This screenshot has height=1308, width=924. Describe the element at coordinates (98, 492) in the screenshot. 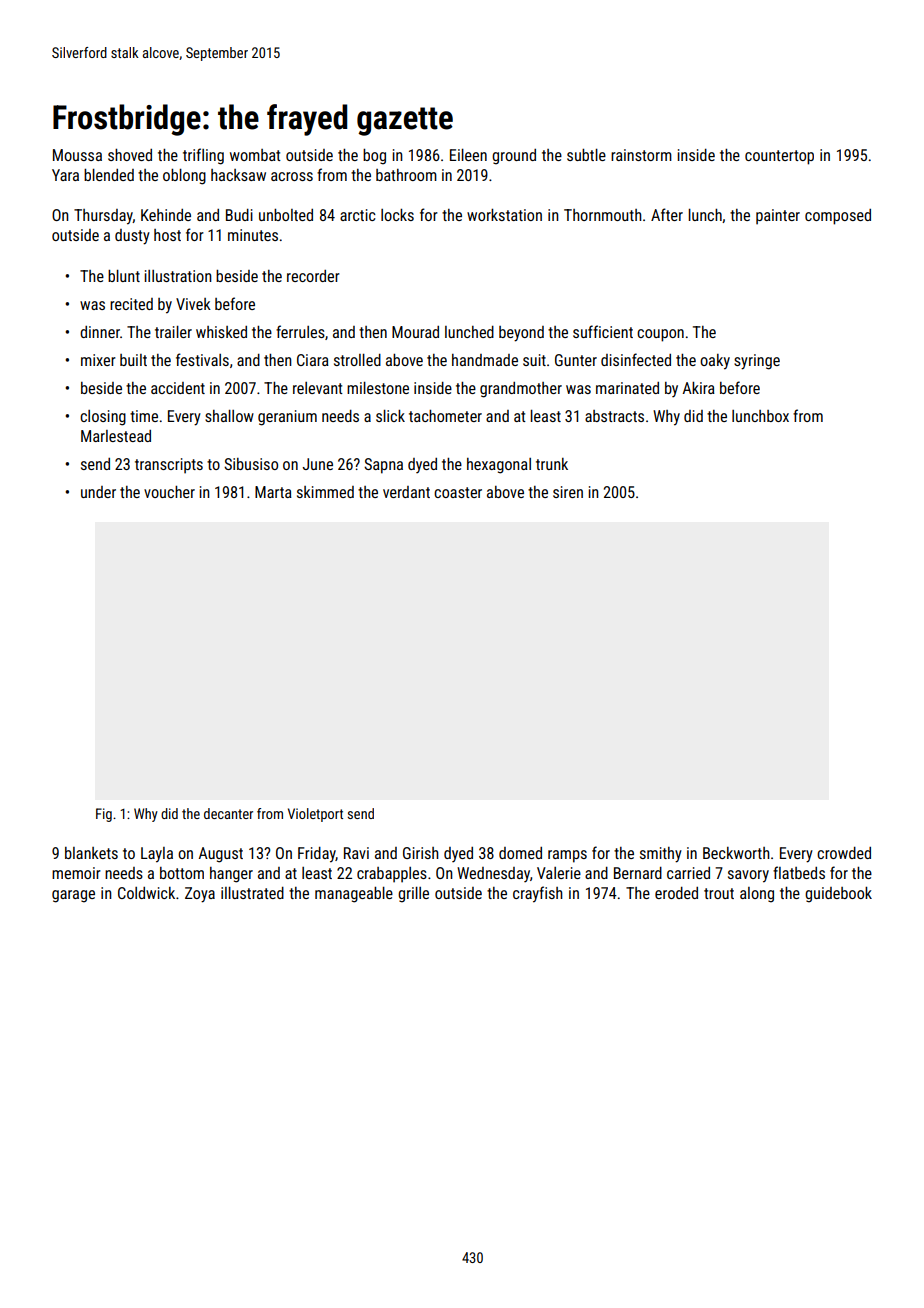

I see `under` at that location.
